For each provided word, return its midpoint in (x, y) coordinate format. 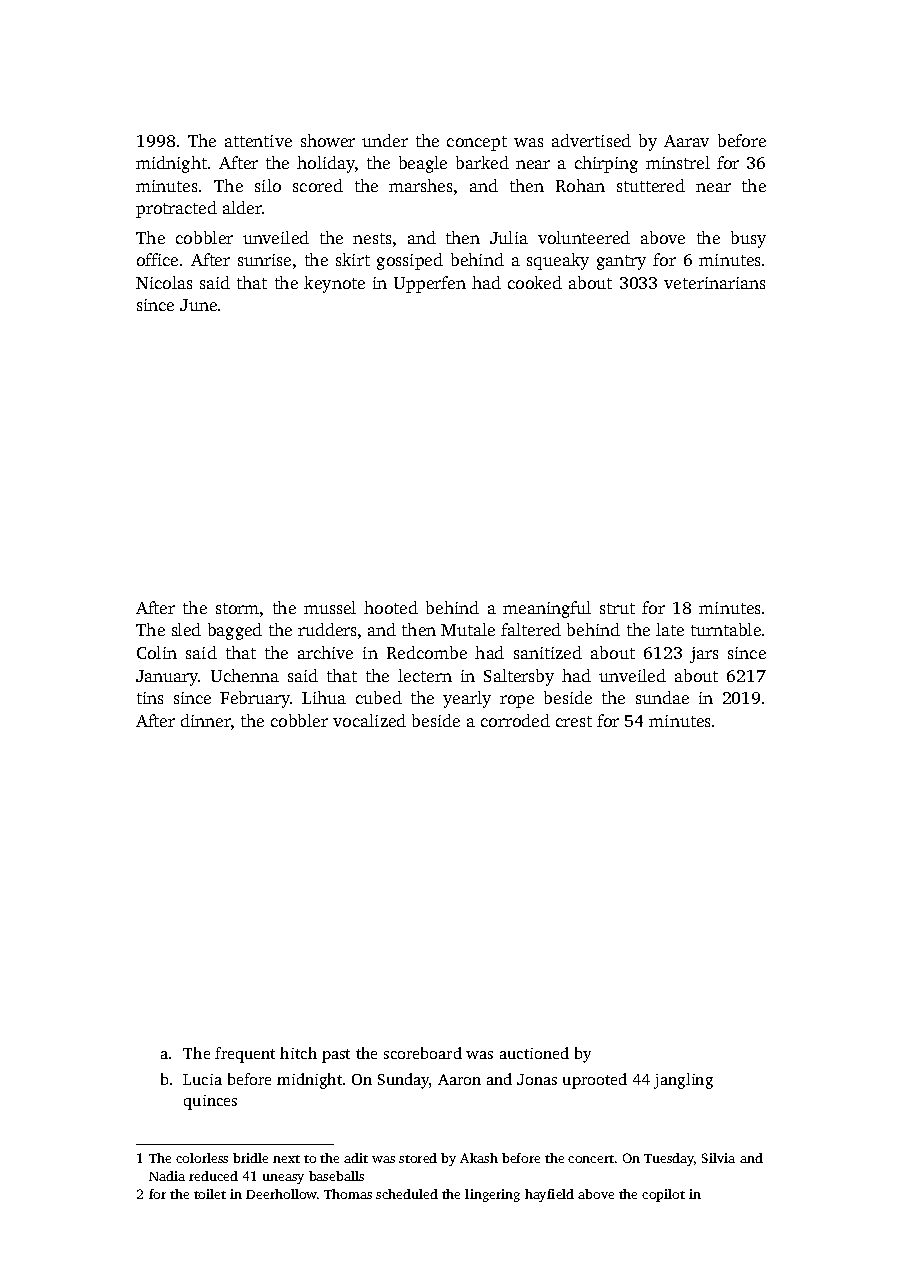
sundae (662, 697)
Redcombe (427, 652)
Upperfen (430, 284)
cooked (535, 282)
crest (574, 721)
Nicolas (164, 282)
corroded (515, 720)
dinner (206, 720)
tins (150, 698)
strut (617, 608)
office (157, 259)
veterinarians (714, 283)
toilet (210, 1194)
